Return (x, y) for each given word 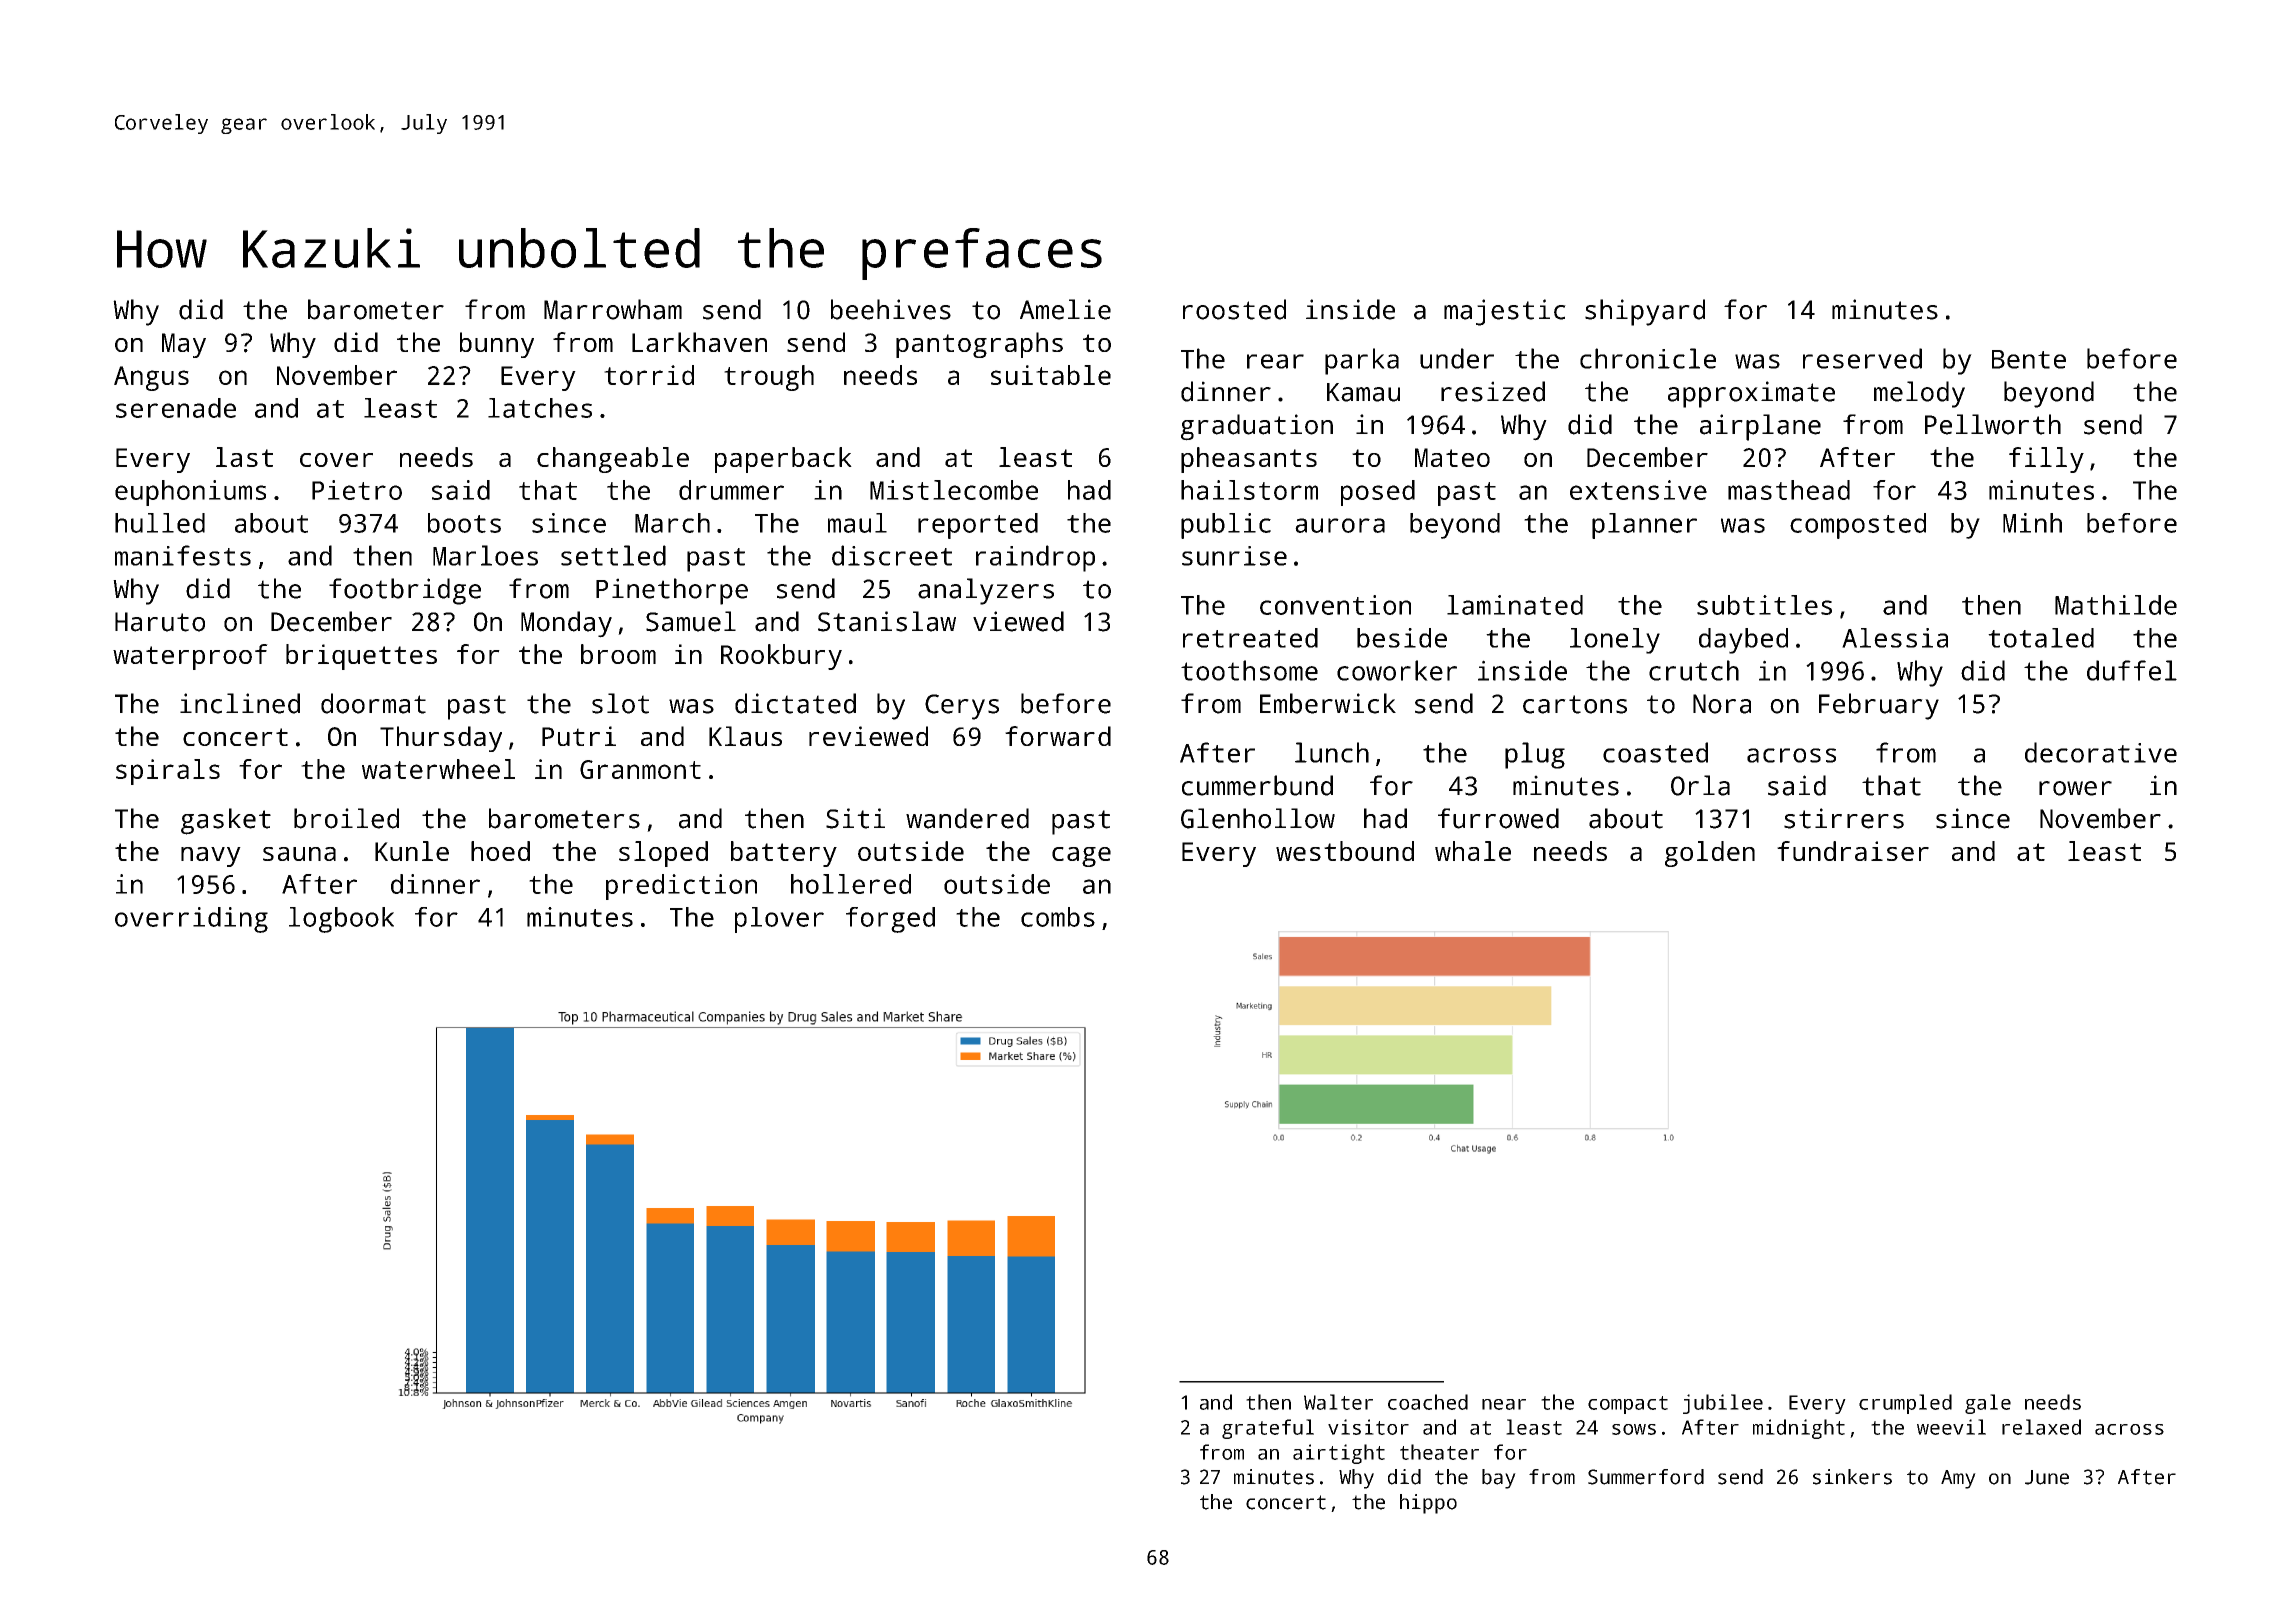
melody (1919, 394)
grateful (1268, 1429)
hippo (1428, 1504)
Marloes (485, 555)
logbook (341, 920)
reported (978, 526)
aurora (1340, 525)
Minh (2032, 523)
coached (1428, 1402)
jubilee (1723, 1404)
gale (1988, 1404)
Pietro (357, 490)
